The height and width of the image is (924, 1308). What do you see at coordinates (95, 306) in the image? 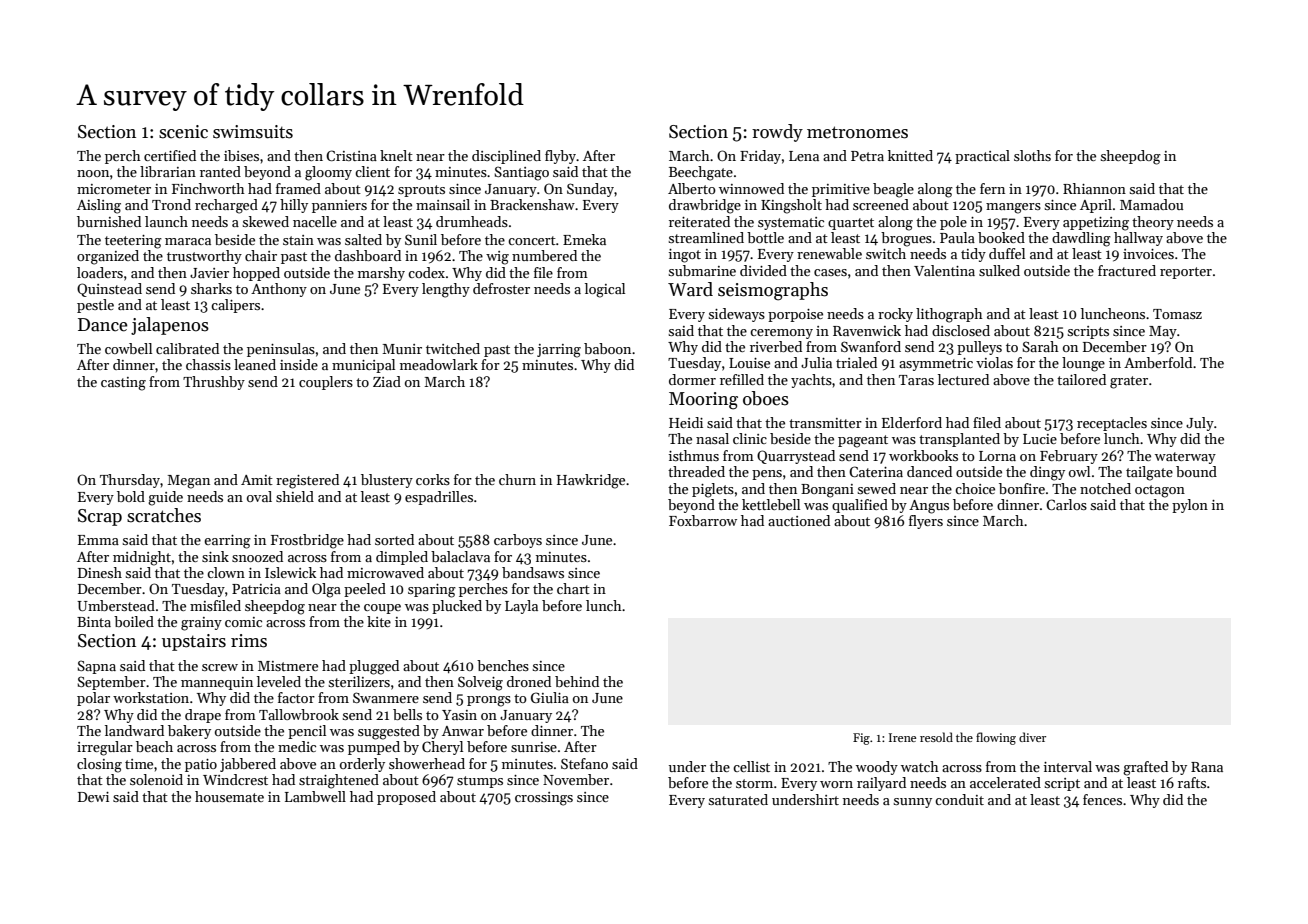
I see `pestle` at bounding box center [95, 306].
